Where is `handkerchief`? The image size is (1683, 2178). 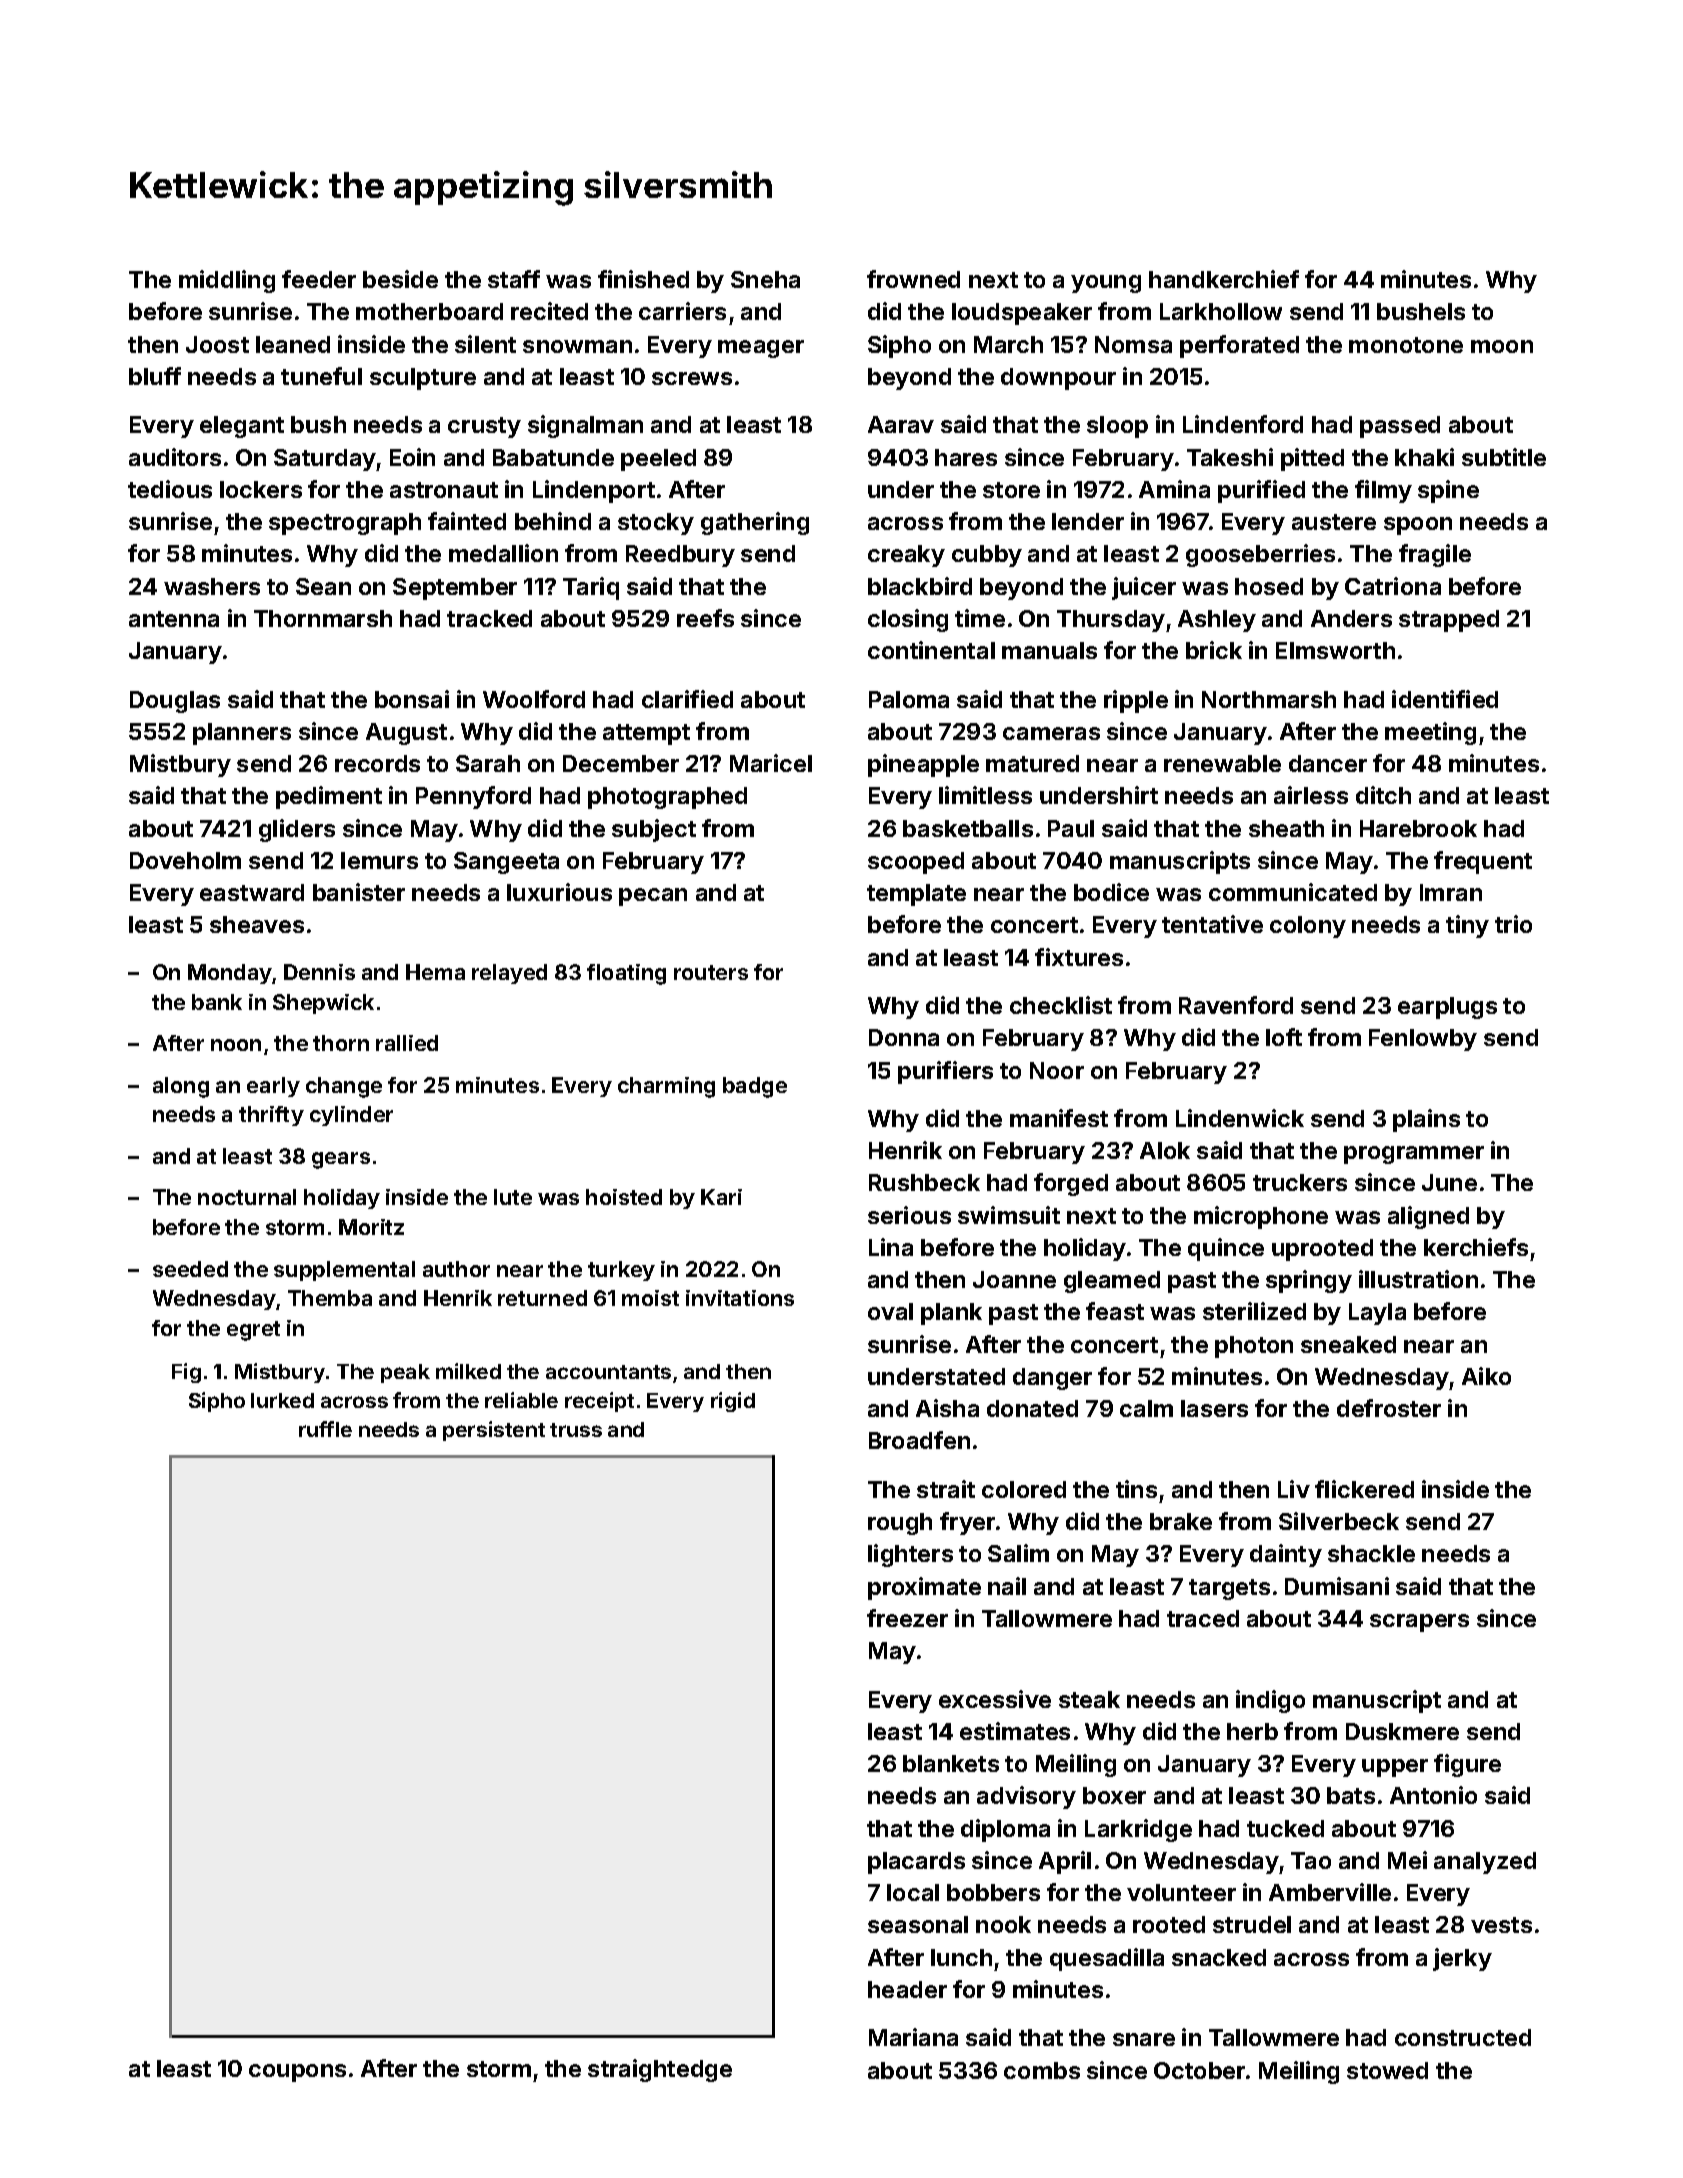
handkerchief is located at coordinates (1224, 279).
